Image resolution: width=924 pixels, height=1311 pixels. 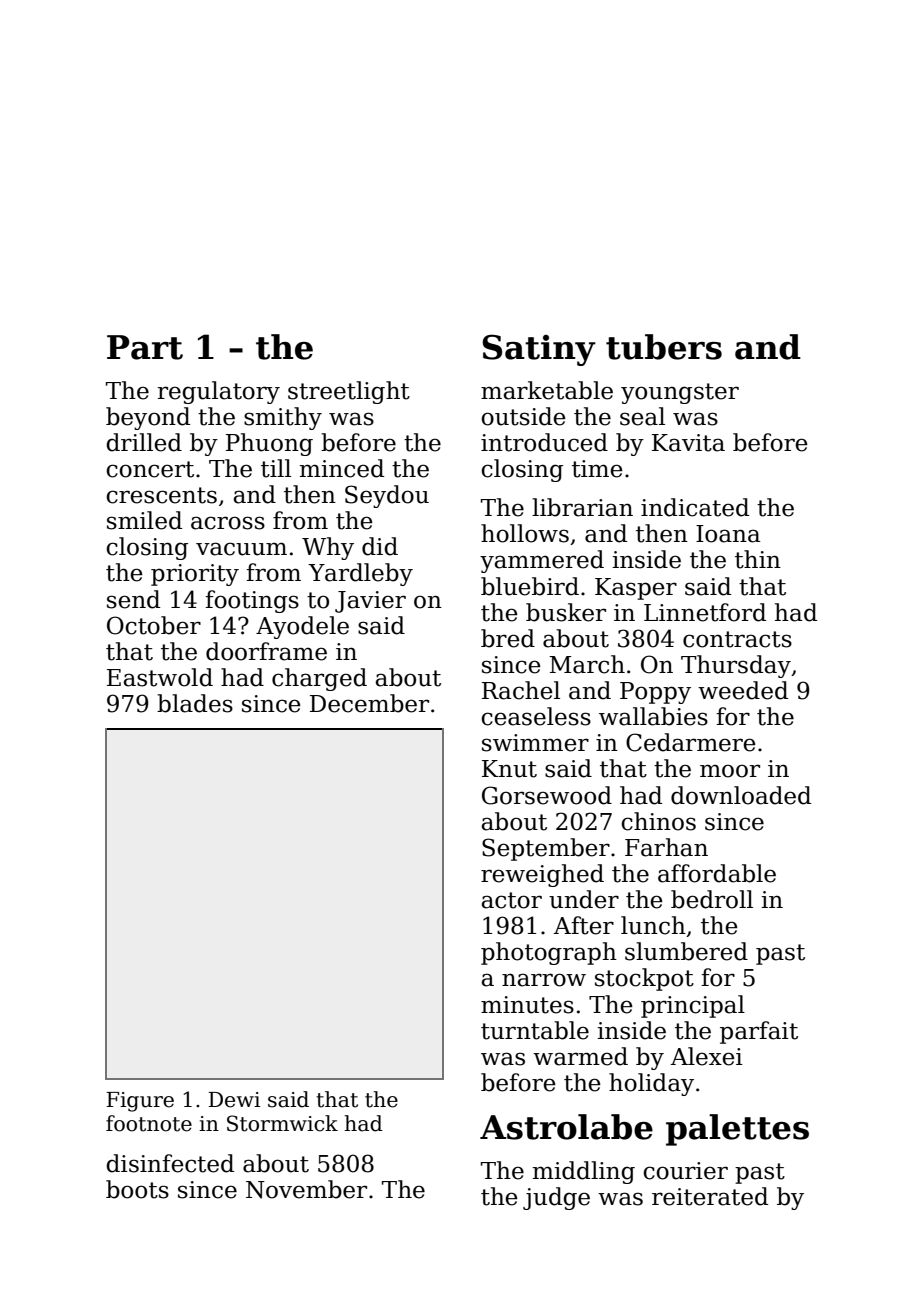 What do you see at coordinates (710, 1196) in the screenshot?
I see `reiterated` at bounding box center [710, 1196].
